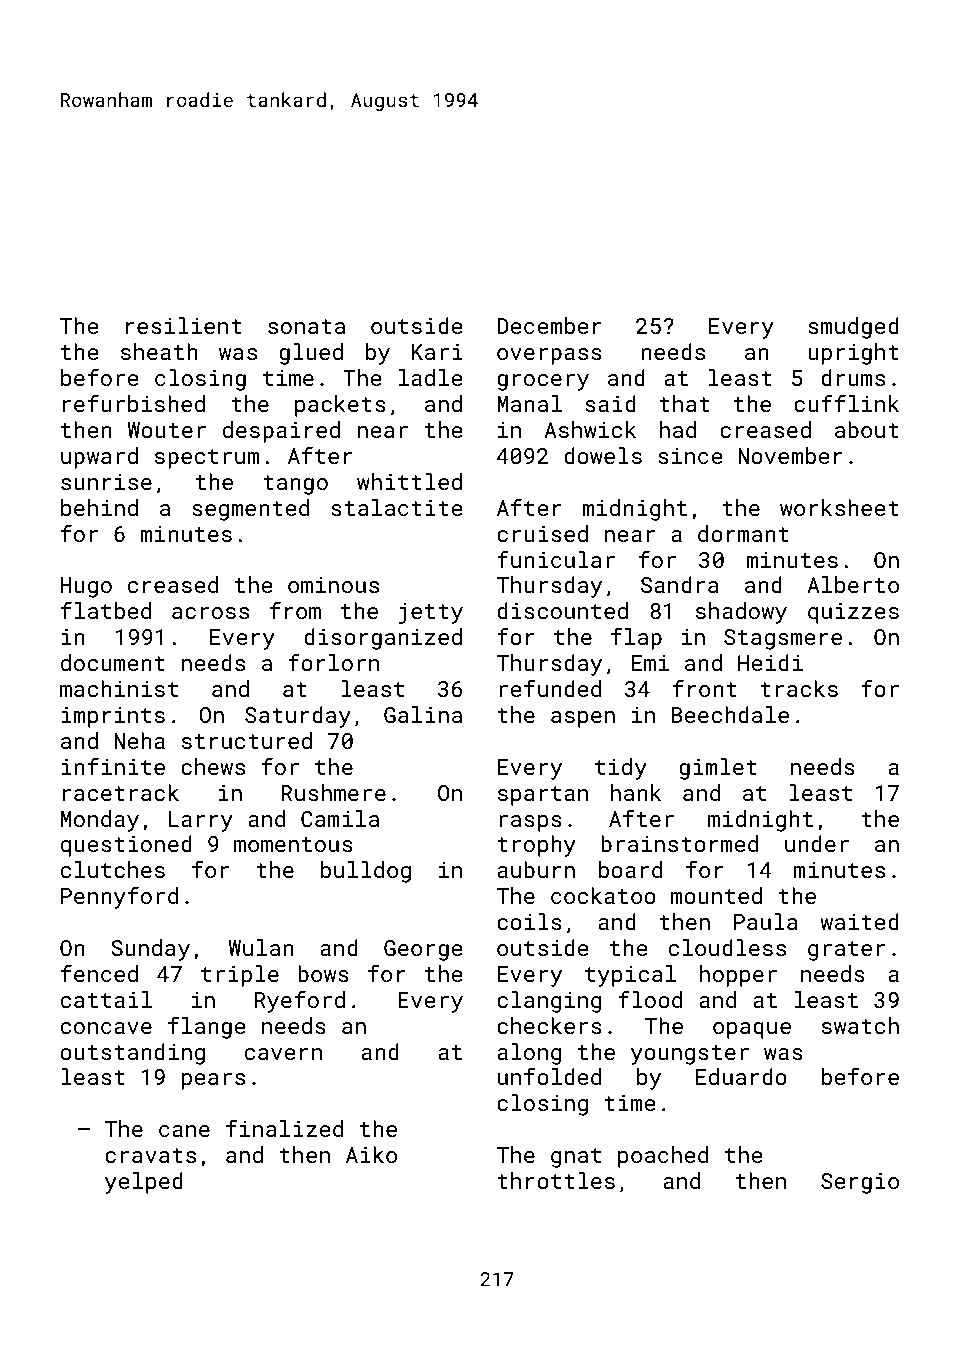 This screenshot has width=960, height=1363. I want to click on Wulan, so click(261, 947).
